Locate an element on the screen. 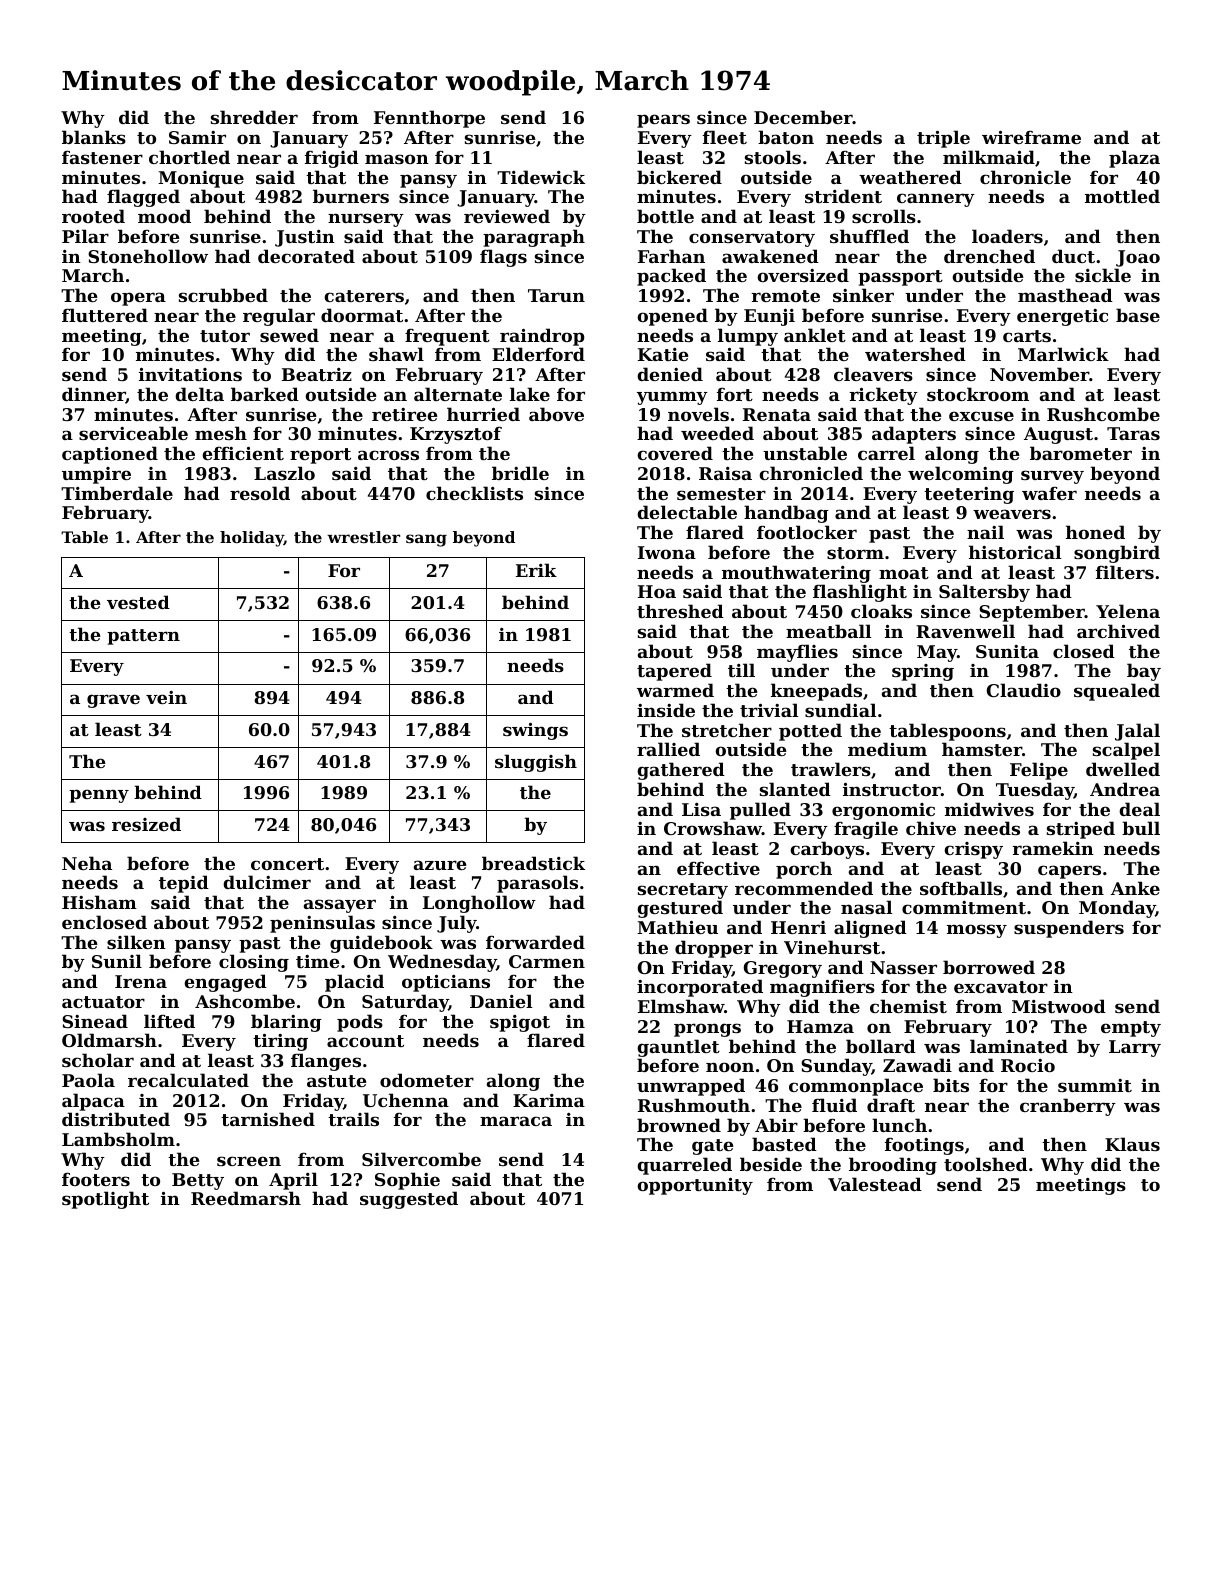 The image size is (1222, 1582). pears is located at coordinates (663, 121).
